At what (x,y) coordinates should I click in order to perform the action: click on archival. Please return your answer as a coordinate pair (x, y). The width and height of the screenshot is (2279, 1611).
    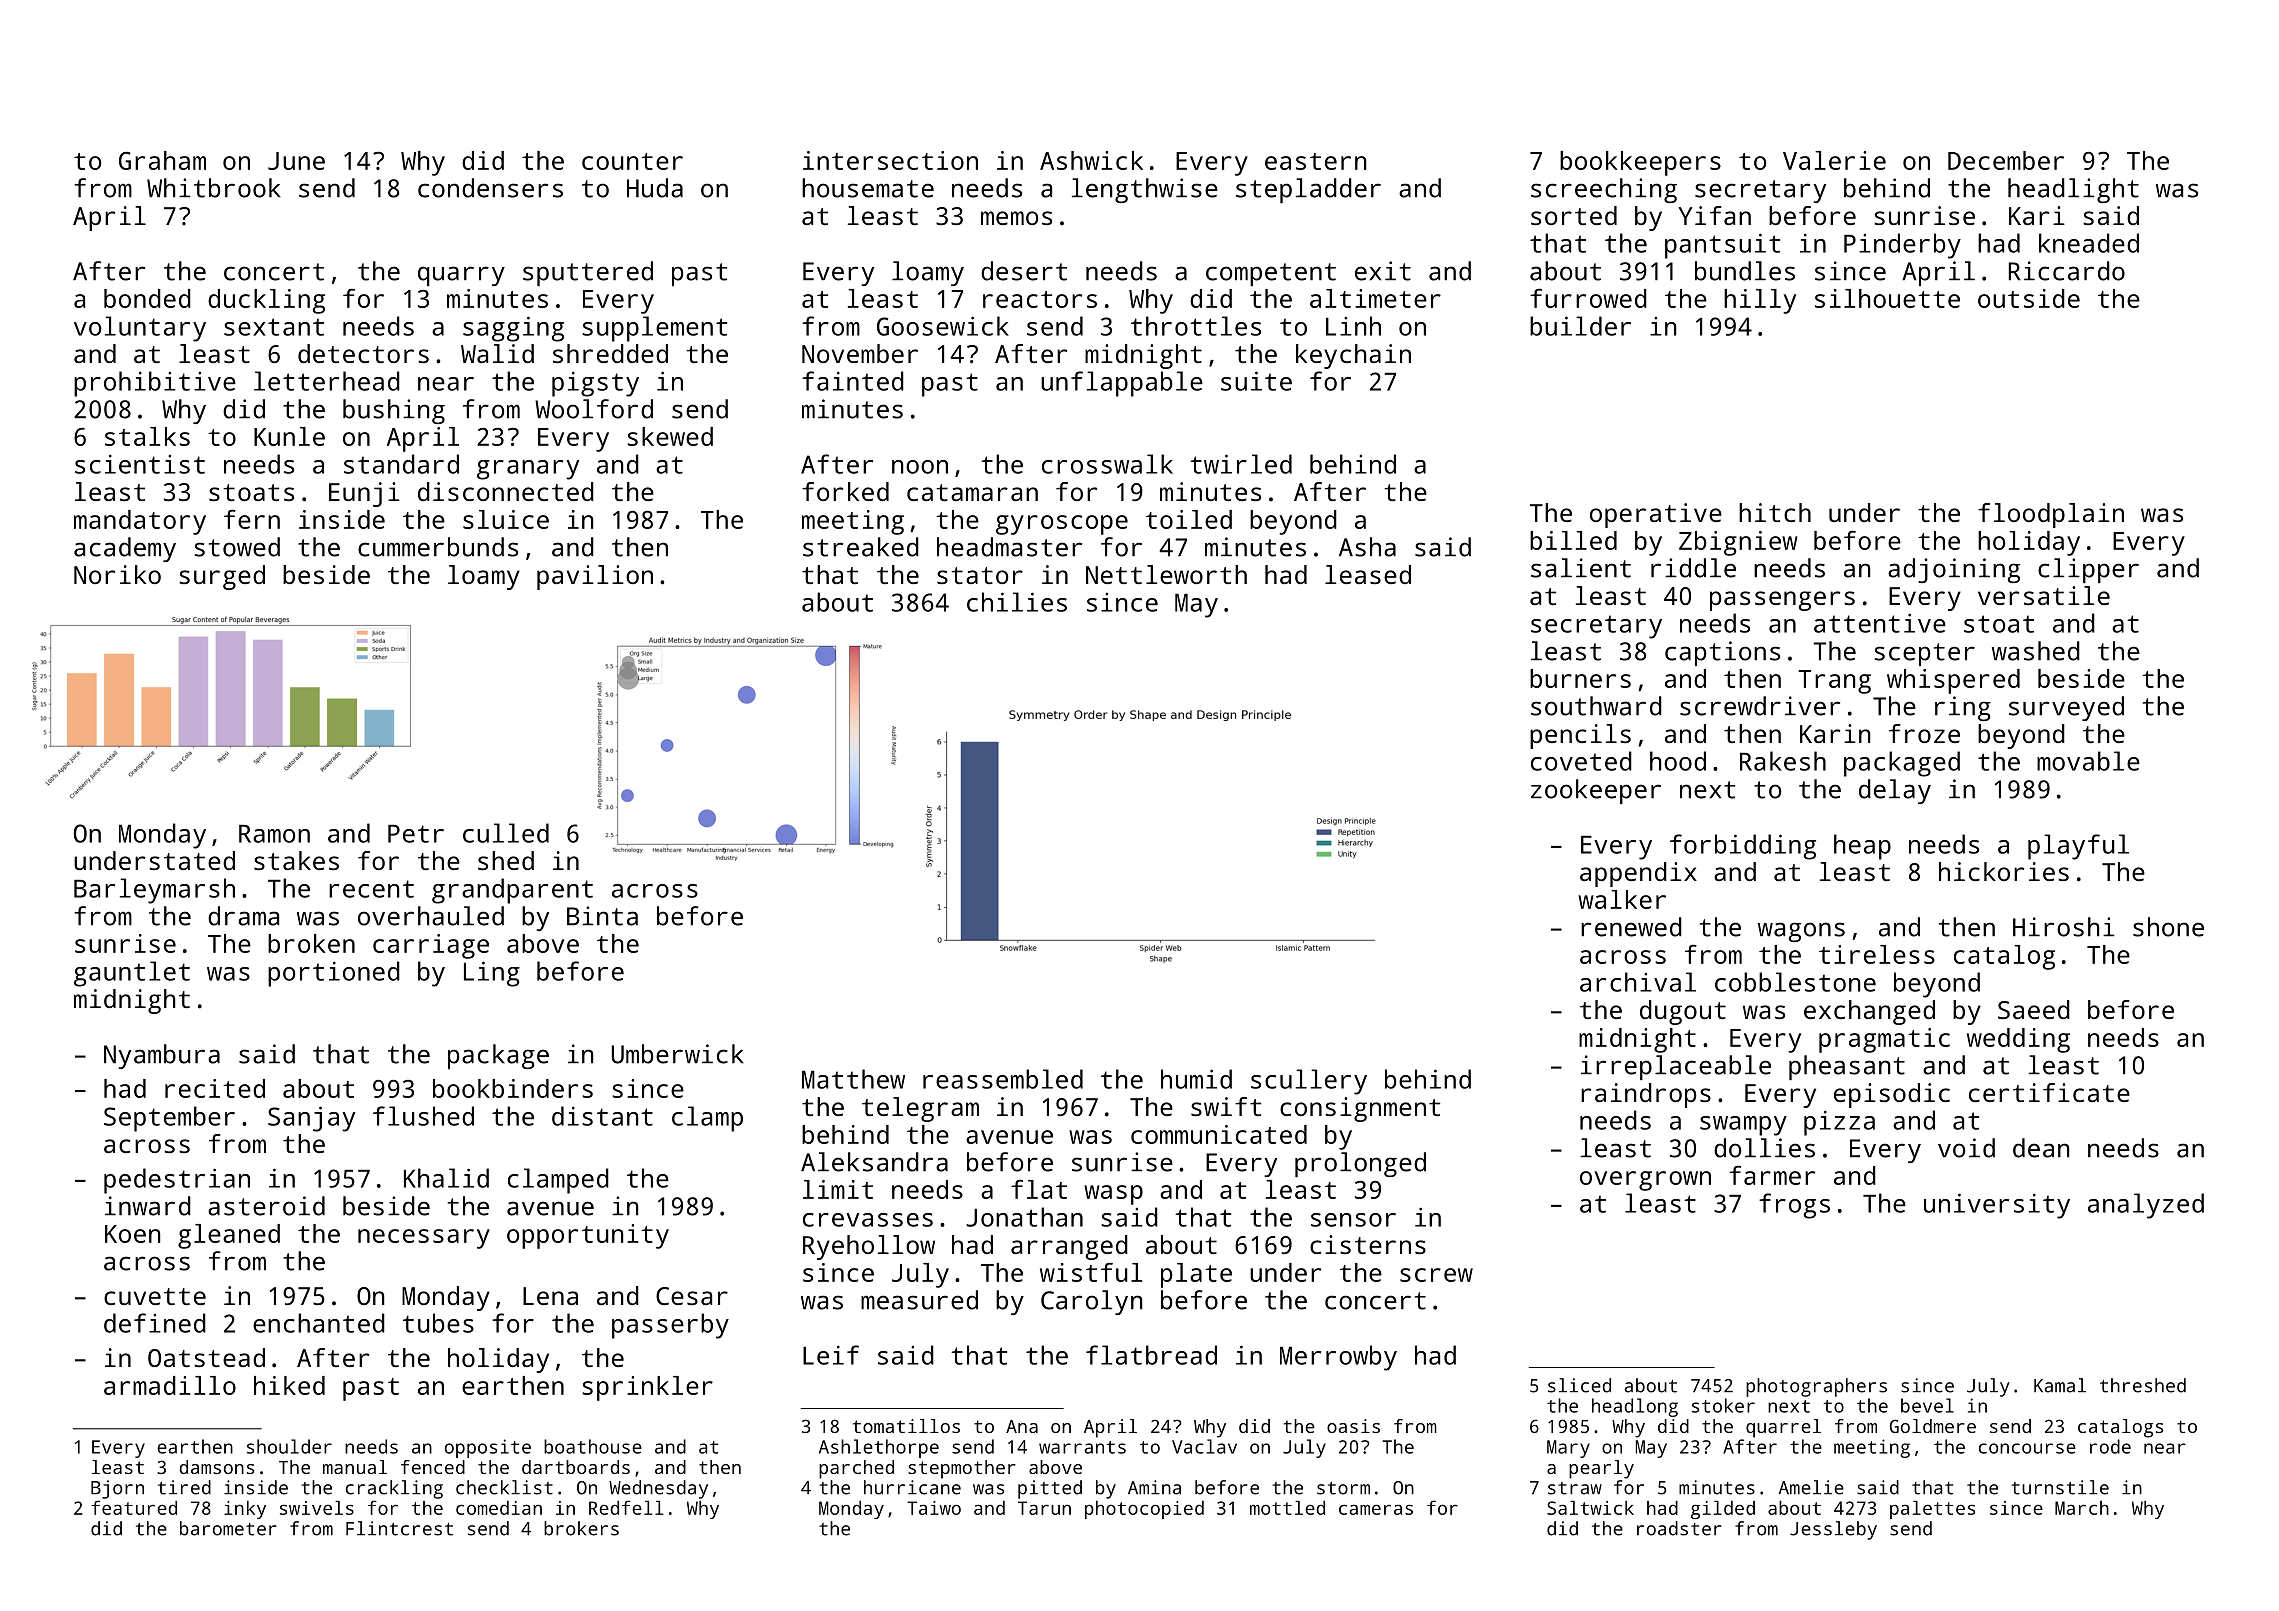
    Looking at the image, I should click on (1638, 982).
